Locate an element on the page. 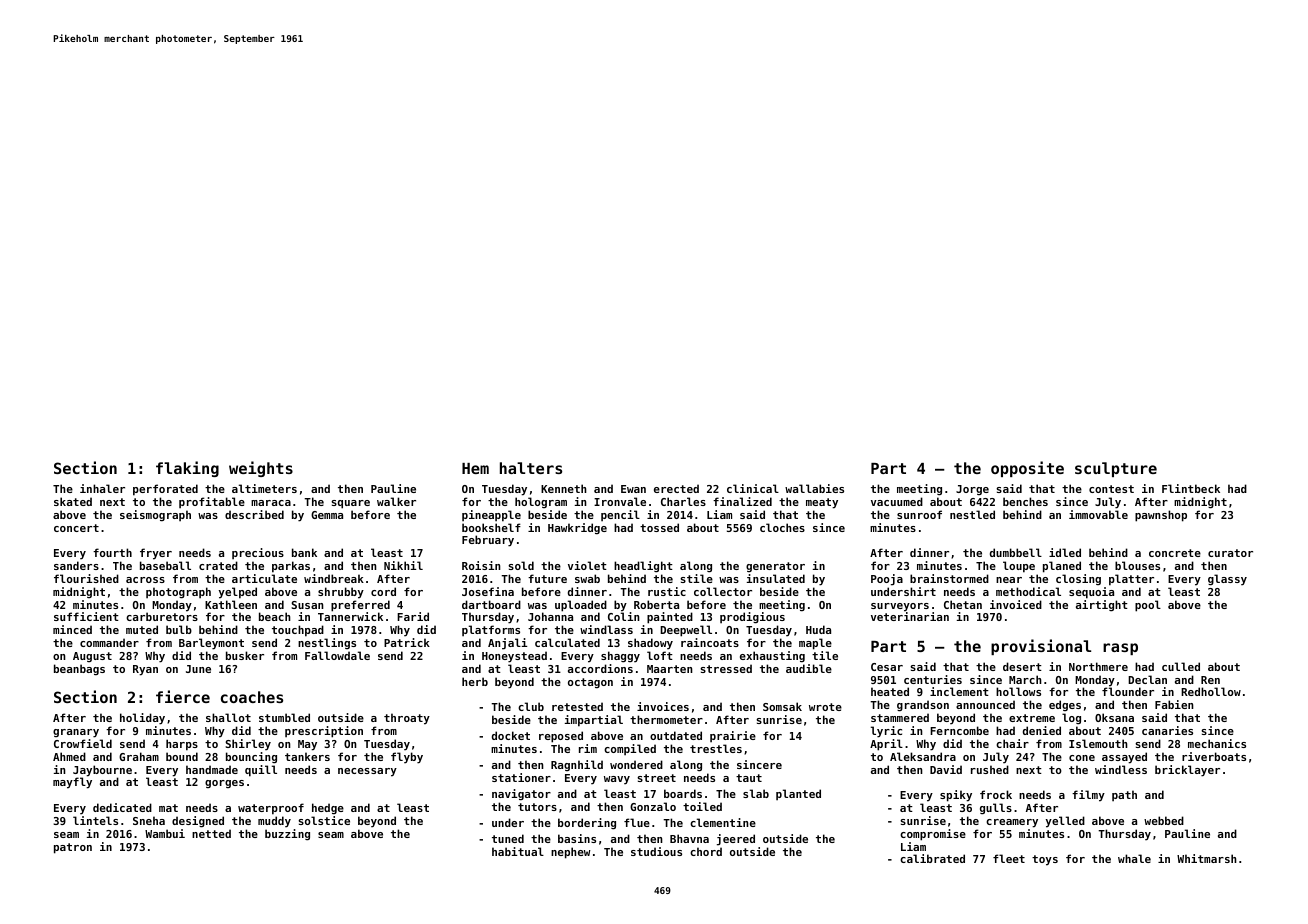 The image size is (1308, 924). desert is located at coordinates (1022, 666).
